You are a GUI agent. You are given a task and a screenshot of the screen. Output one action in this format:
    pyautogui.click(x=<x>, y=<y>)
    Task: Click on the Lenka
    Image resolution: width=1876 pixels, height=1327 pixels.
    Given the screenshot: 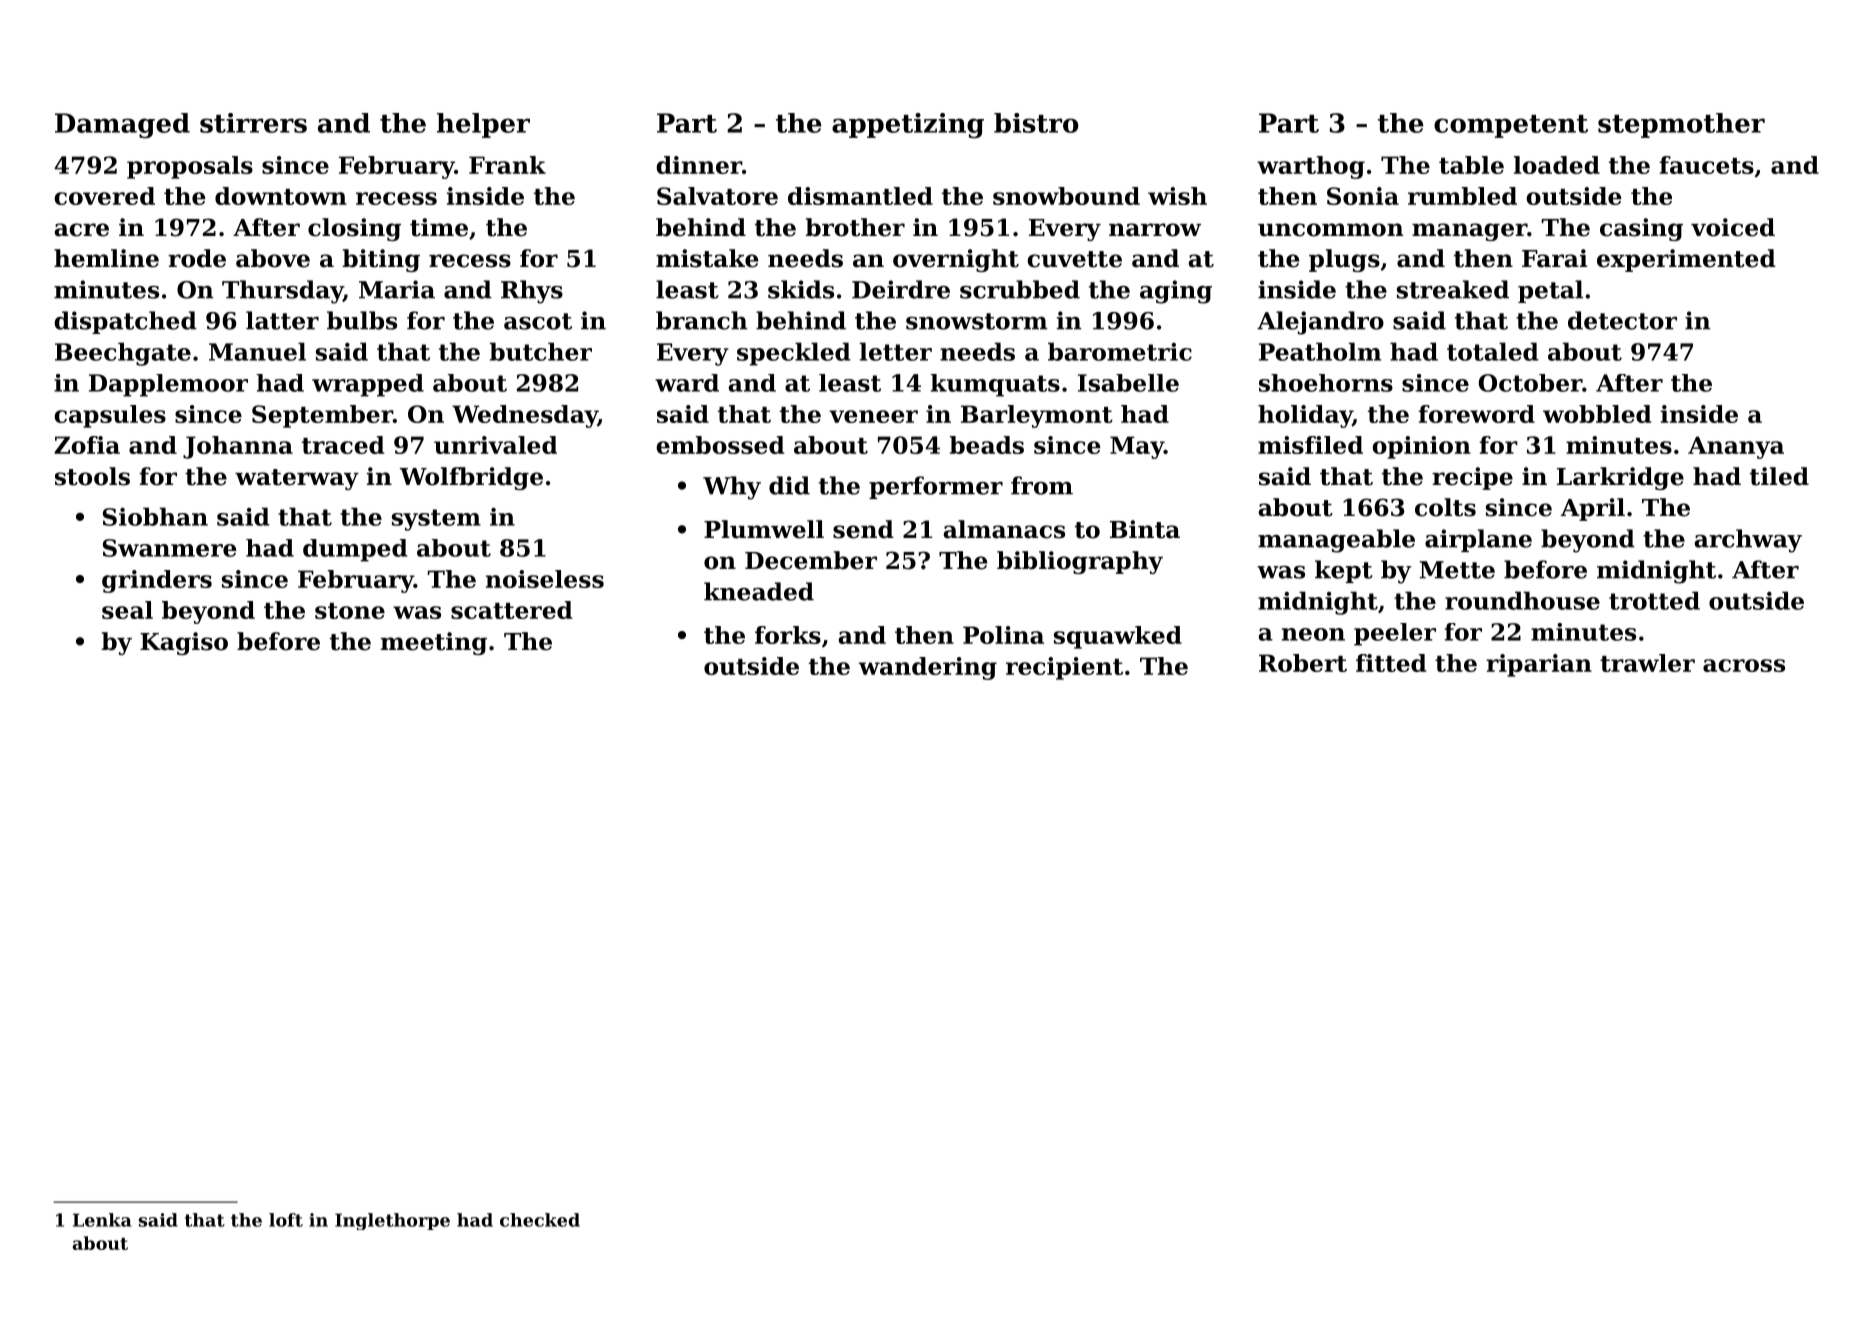 What is the action you would take?
    pyautogui.click(x=102, y=1220)
